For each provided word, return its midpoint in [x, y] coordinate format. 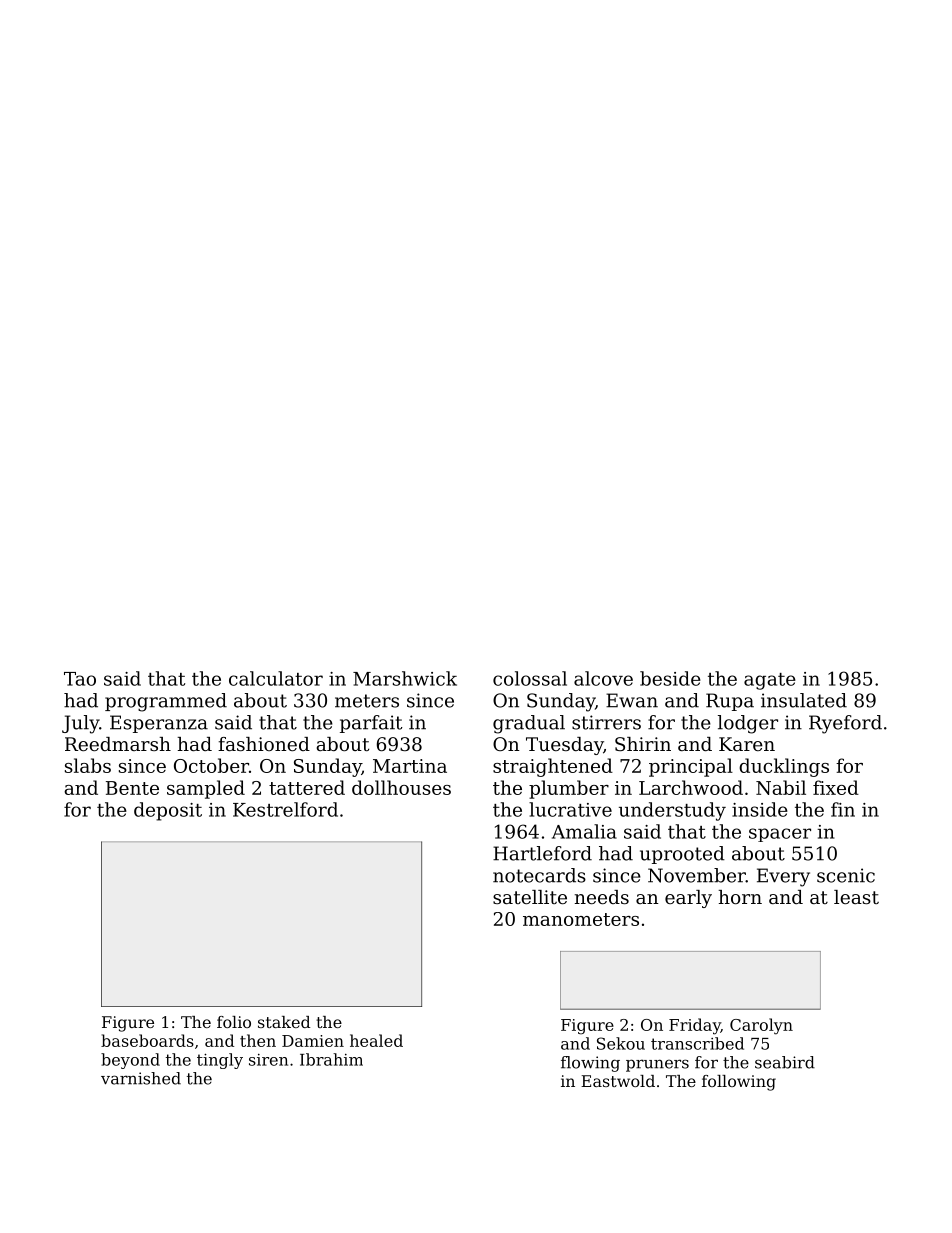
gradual [529, 724]
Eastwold [618, 1081]
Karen [747, 744]
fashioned [264, 744]
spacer [780, 835]
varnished [141, 1078]
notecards [539, 875]
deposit [168, 811]
